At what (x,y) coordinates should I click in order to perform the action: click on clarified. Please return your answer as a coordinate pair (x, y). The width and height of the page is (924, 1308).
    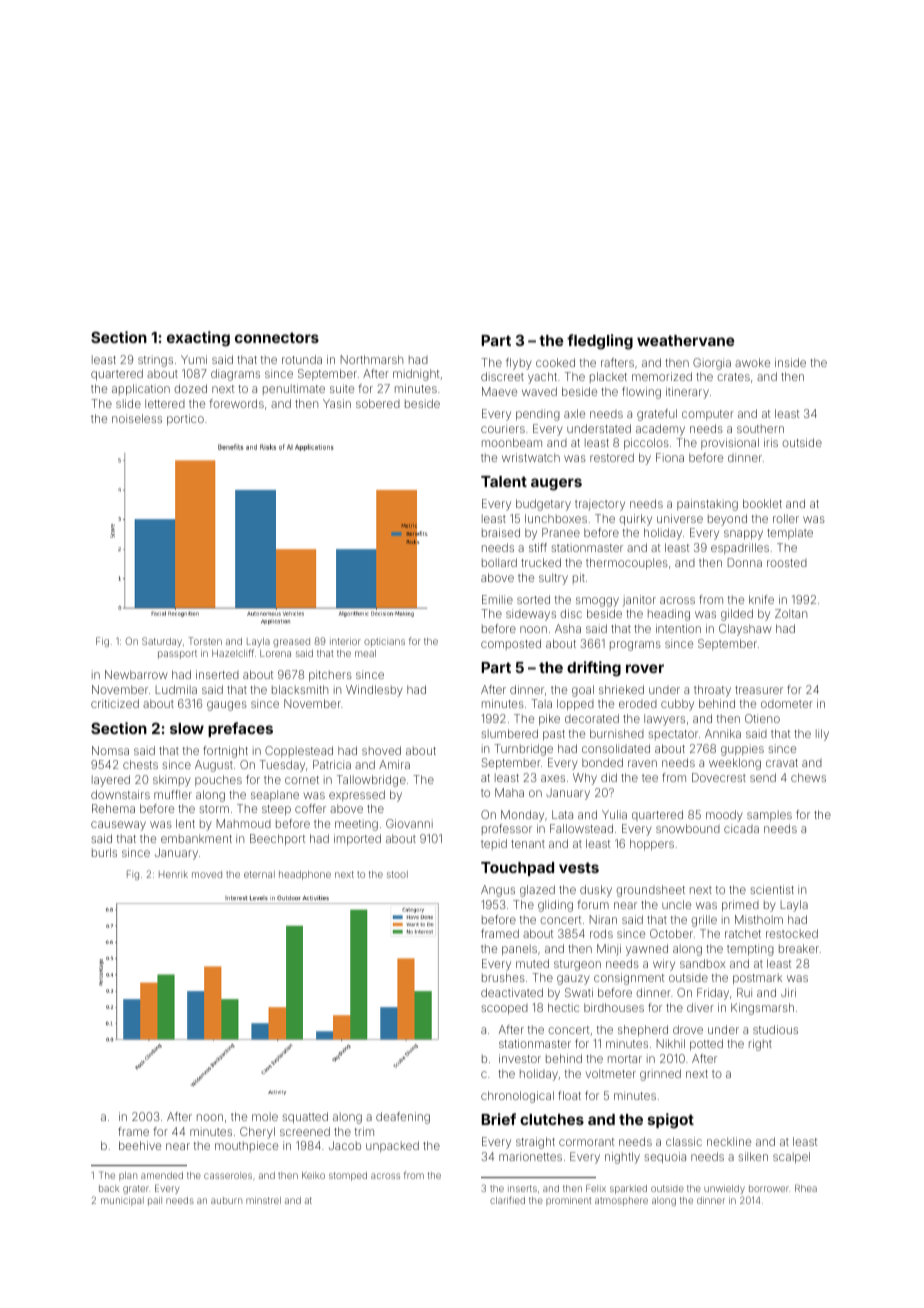
    Looking at the image, I should click on (507, 1200).
